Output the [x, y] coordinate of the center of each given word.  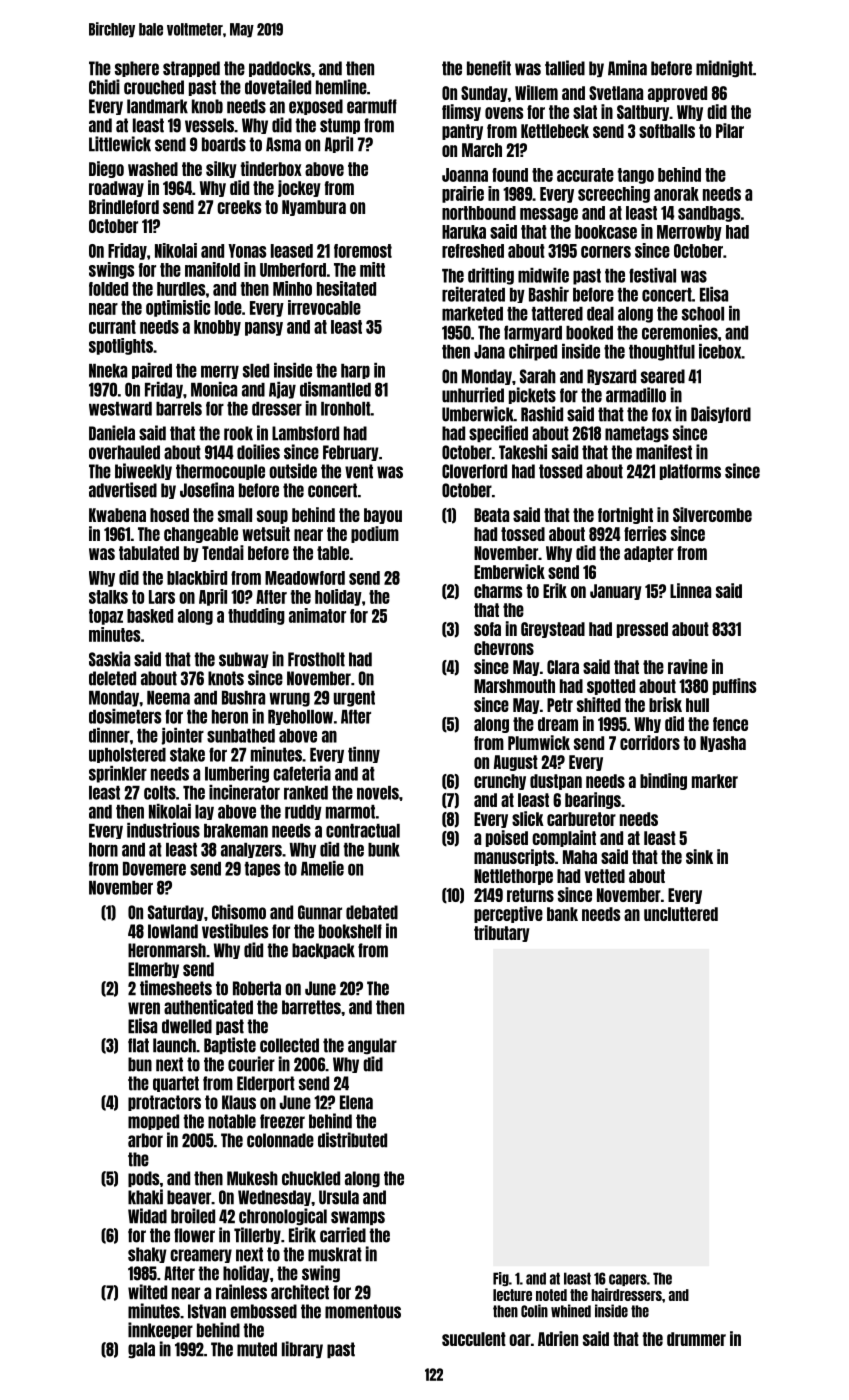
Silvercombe [712, 514]
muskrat [335, 1254]
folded [108, 289]
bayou [383, 516]
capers [628, 1280]
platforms [690, 472]
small [235, 515]
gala [141, 1350]
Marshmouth [514, 686]
